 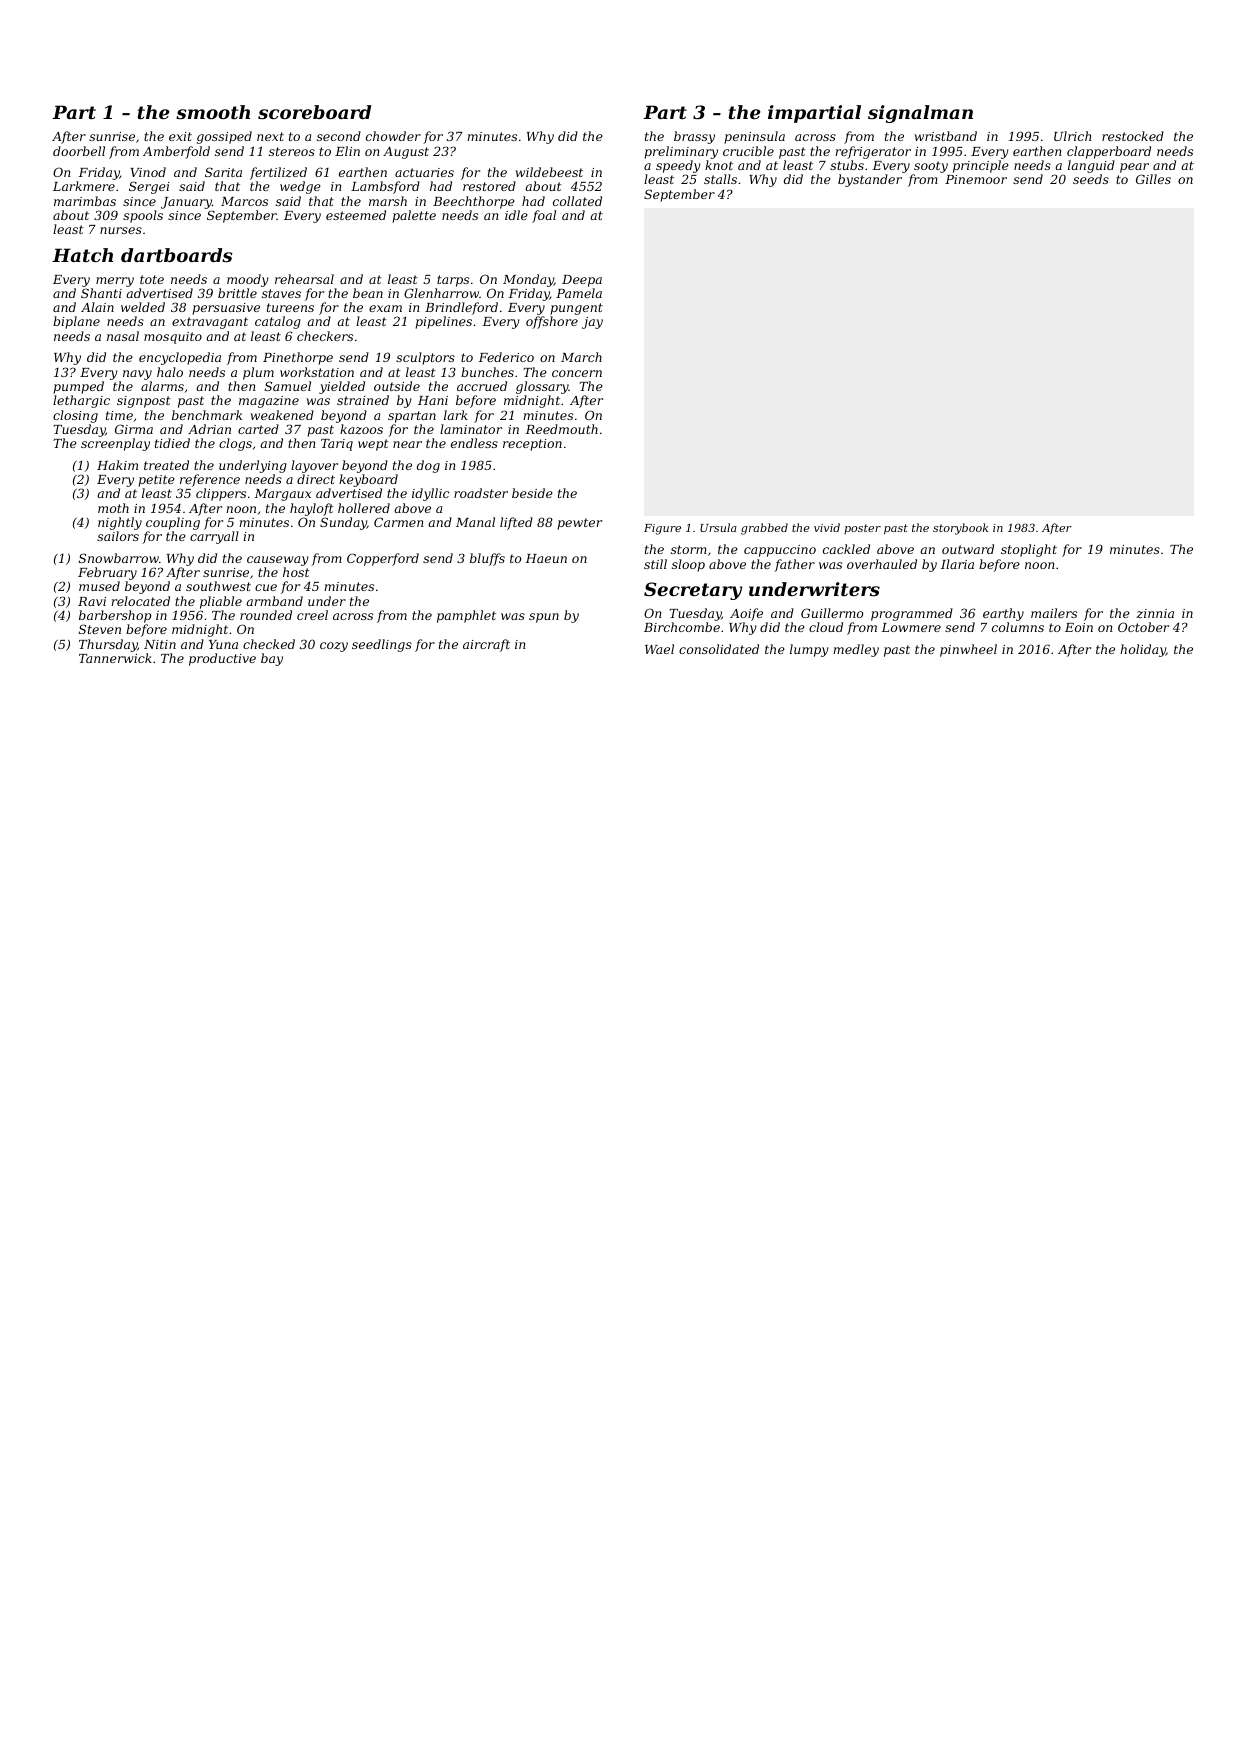 I want to click on storybook, so click(x=960, y=529).
